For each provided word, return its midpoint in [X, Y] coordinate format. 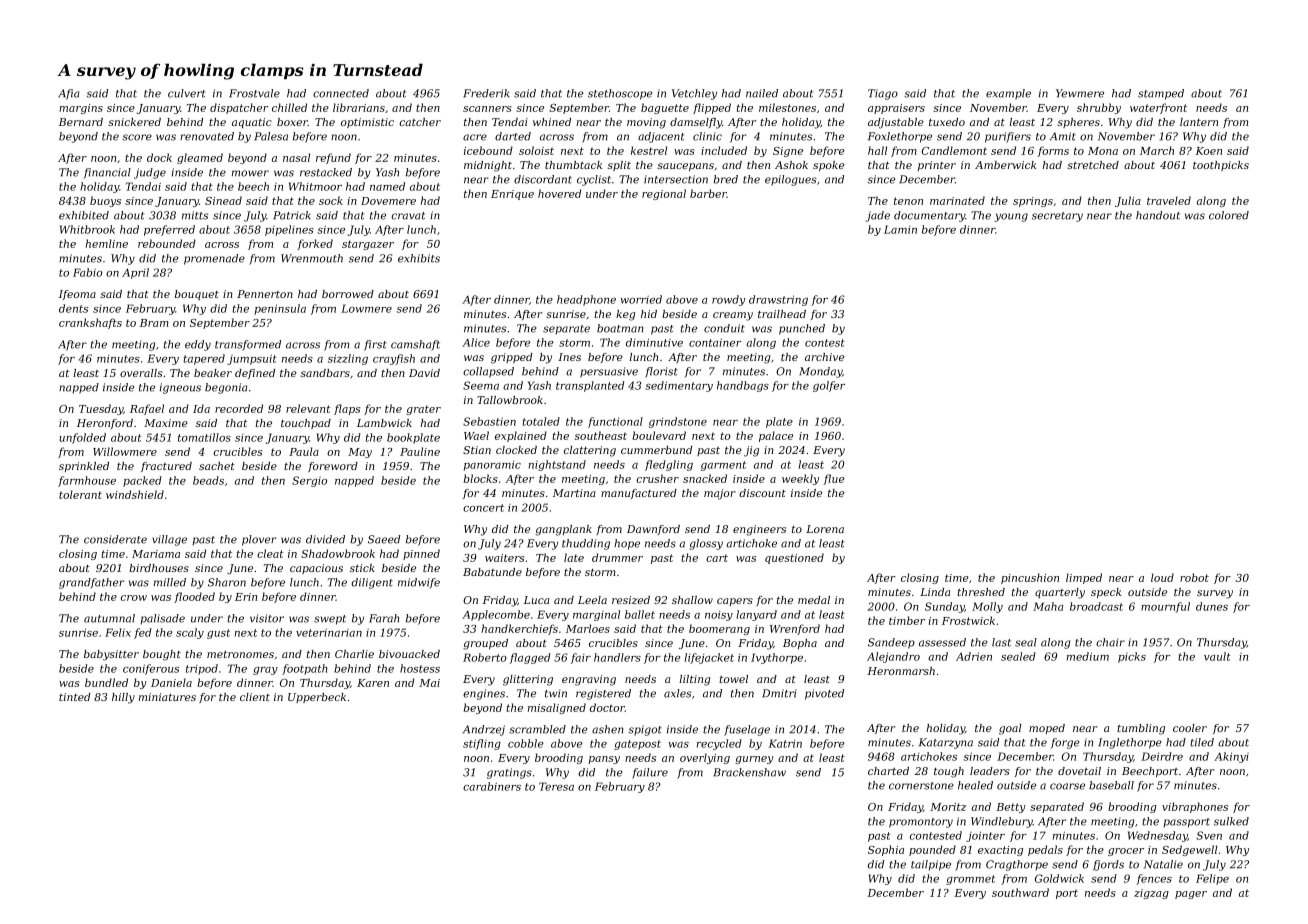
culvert [186, 93]
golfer [829, 386]
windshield [135, 494]
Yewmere [1080, 93]
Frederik [486, 93]
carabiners [492, 786]
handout [1158, 215]
